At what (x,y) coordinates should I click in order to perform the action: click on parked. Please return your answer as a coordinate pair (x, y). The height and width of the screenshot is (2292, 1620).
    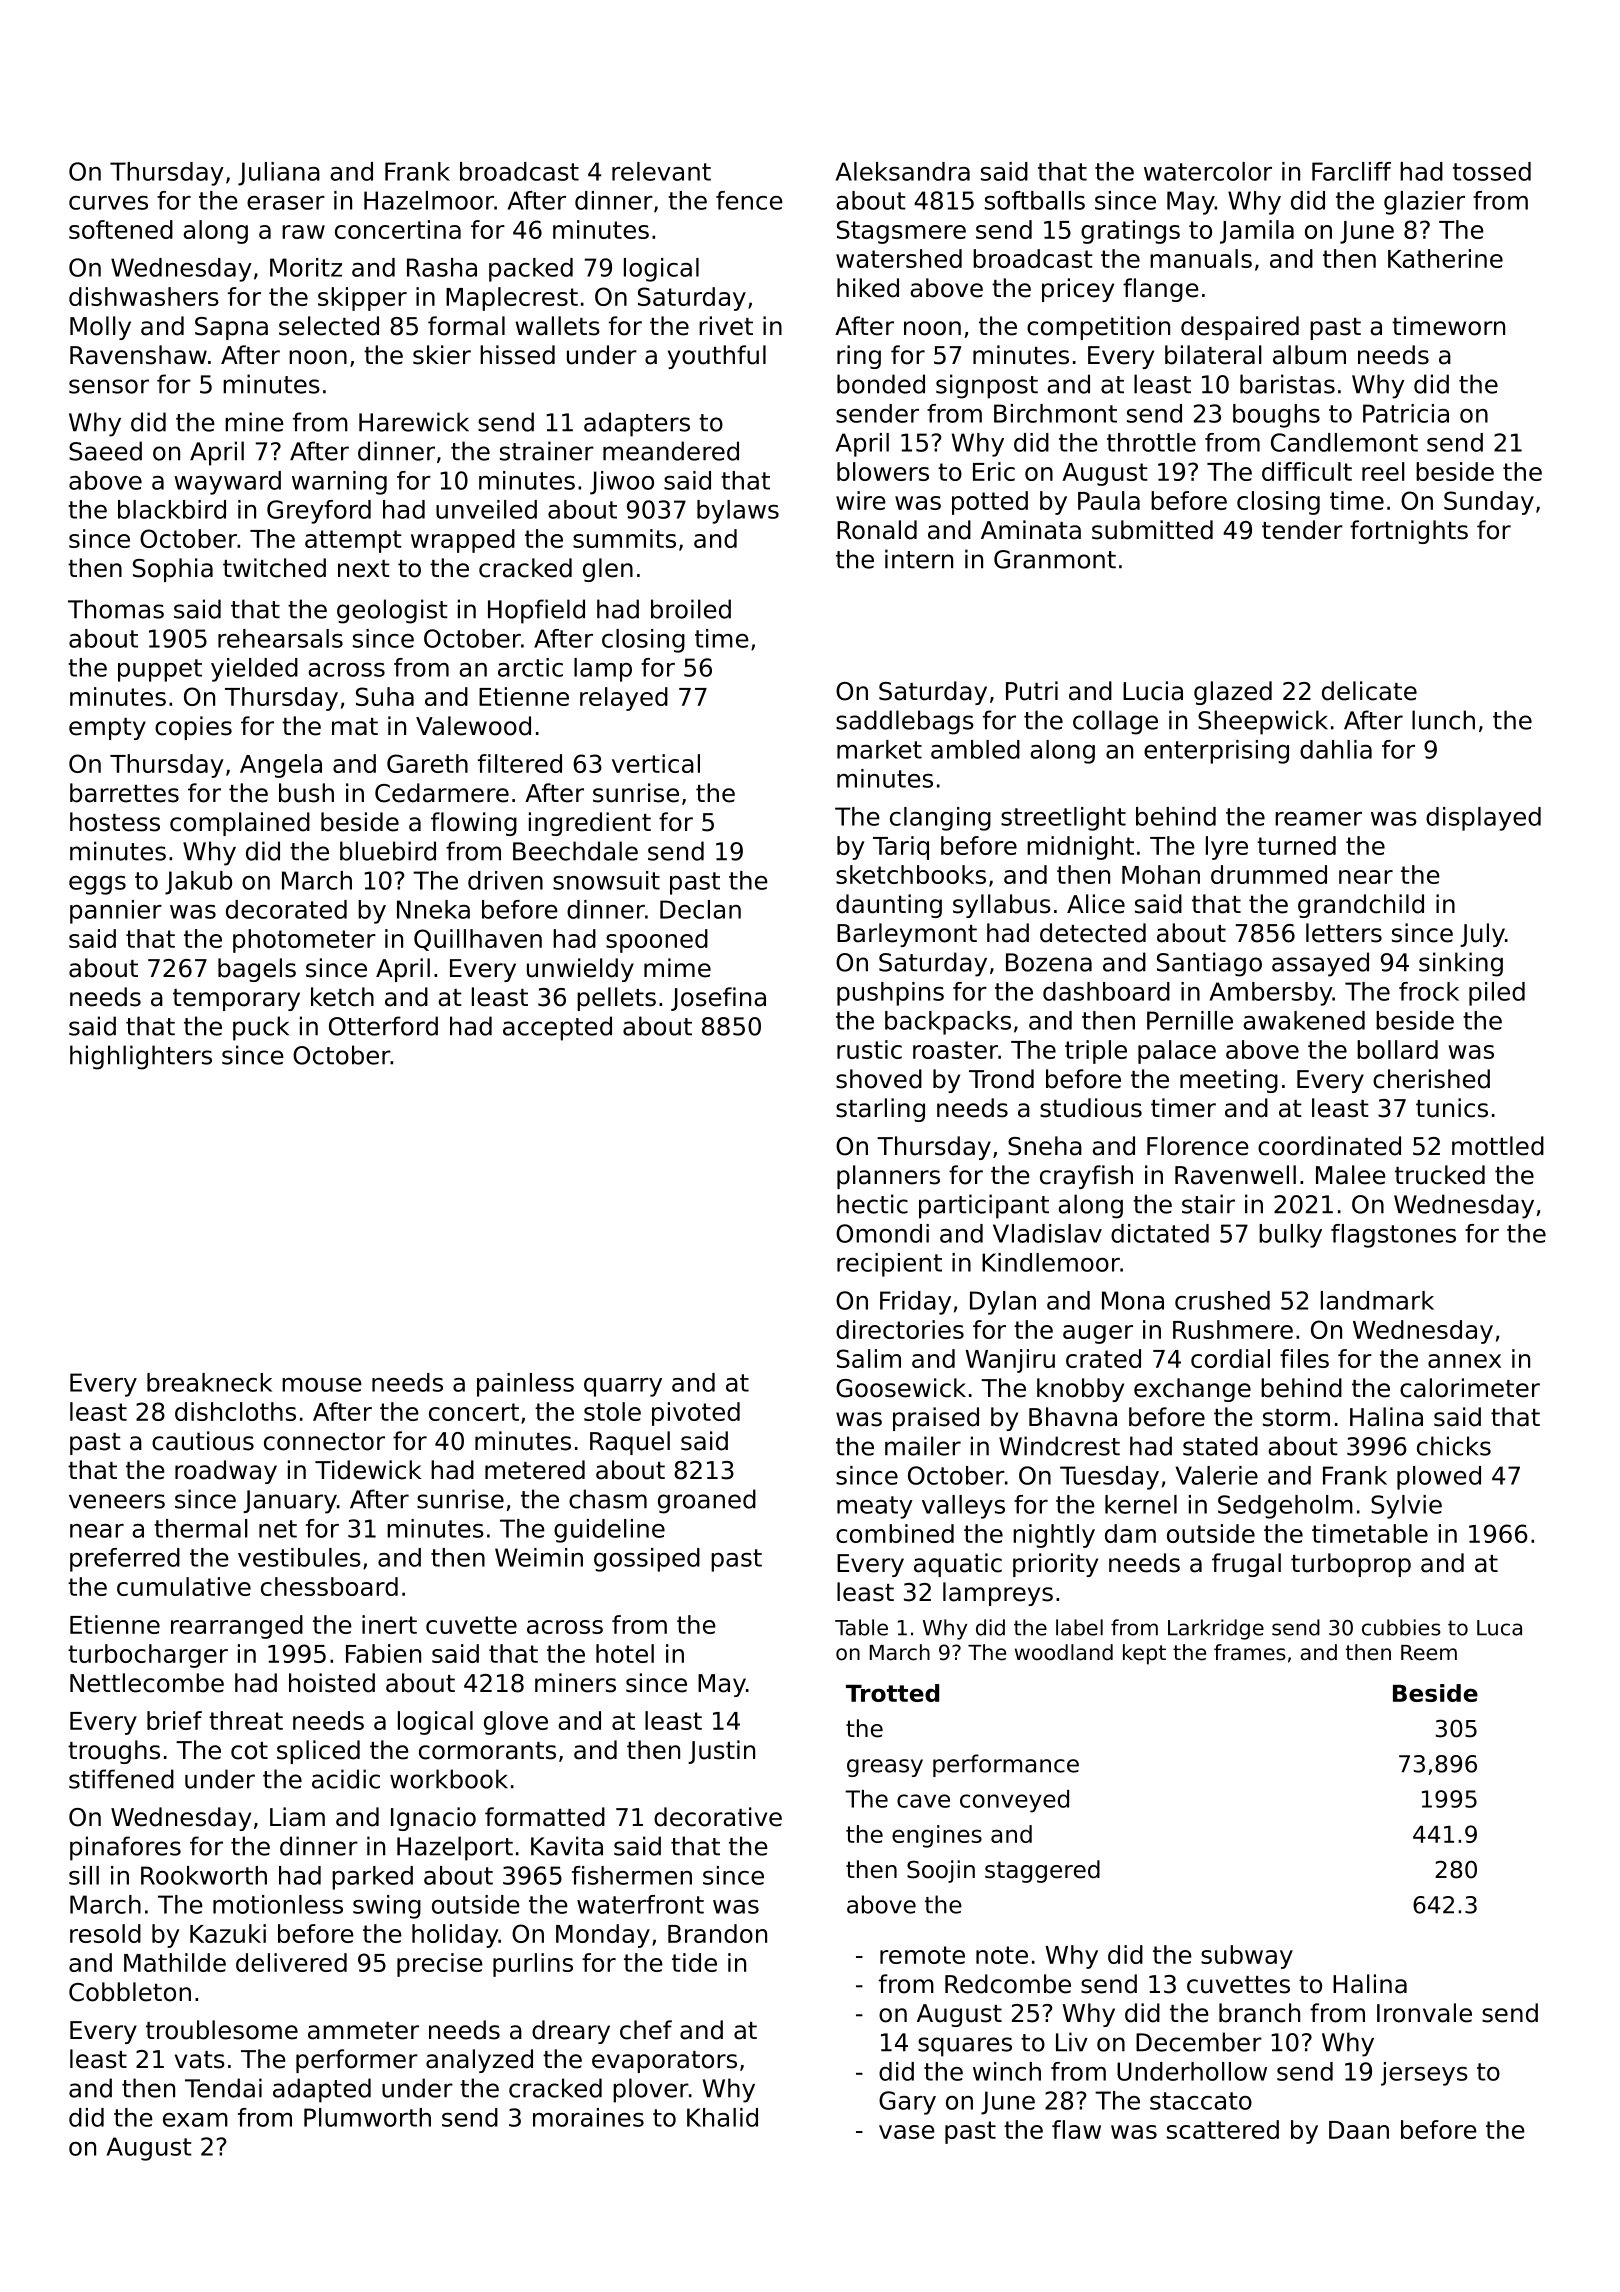
    Looking at the image, I should click on (372, 1878).
